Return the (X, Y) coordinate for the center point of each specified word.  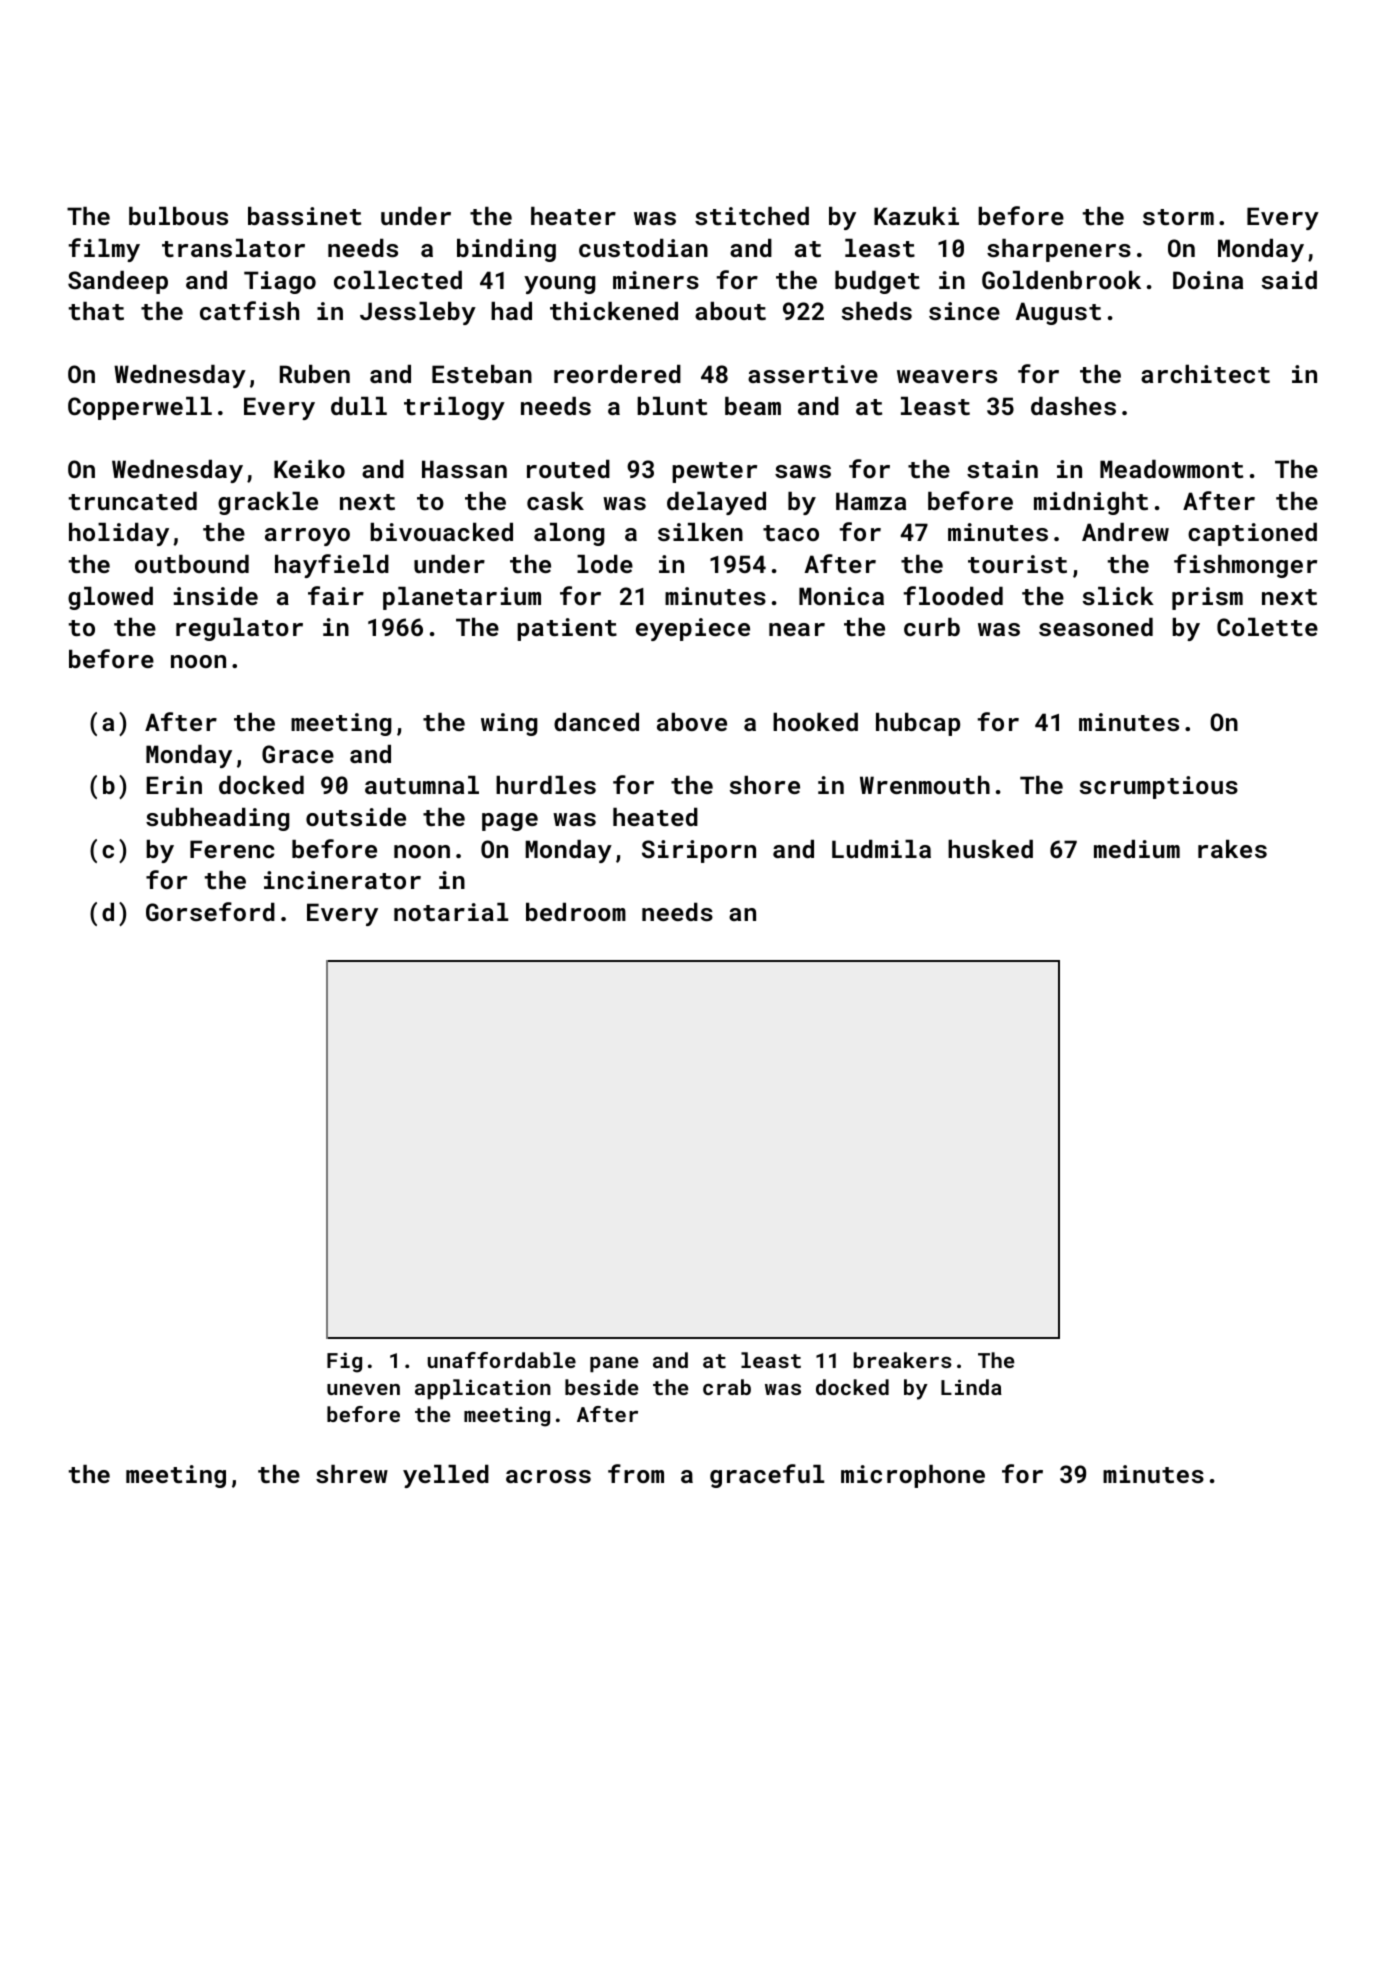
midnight (1091, 503)
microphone (913, 1476)
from (636, 1473)
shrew (352, 1474)
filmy (104, 250)
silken (700, 532)
